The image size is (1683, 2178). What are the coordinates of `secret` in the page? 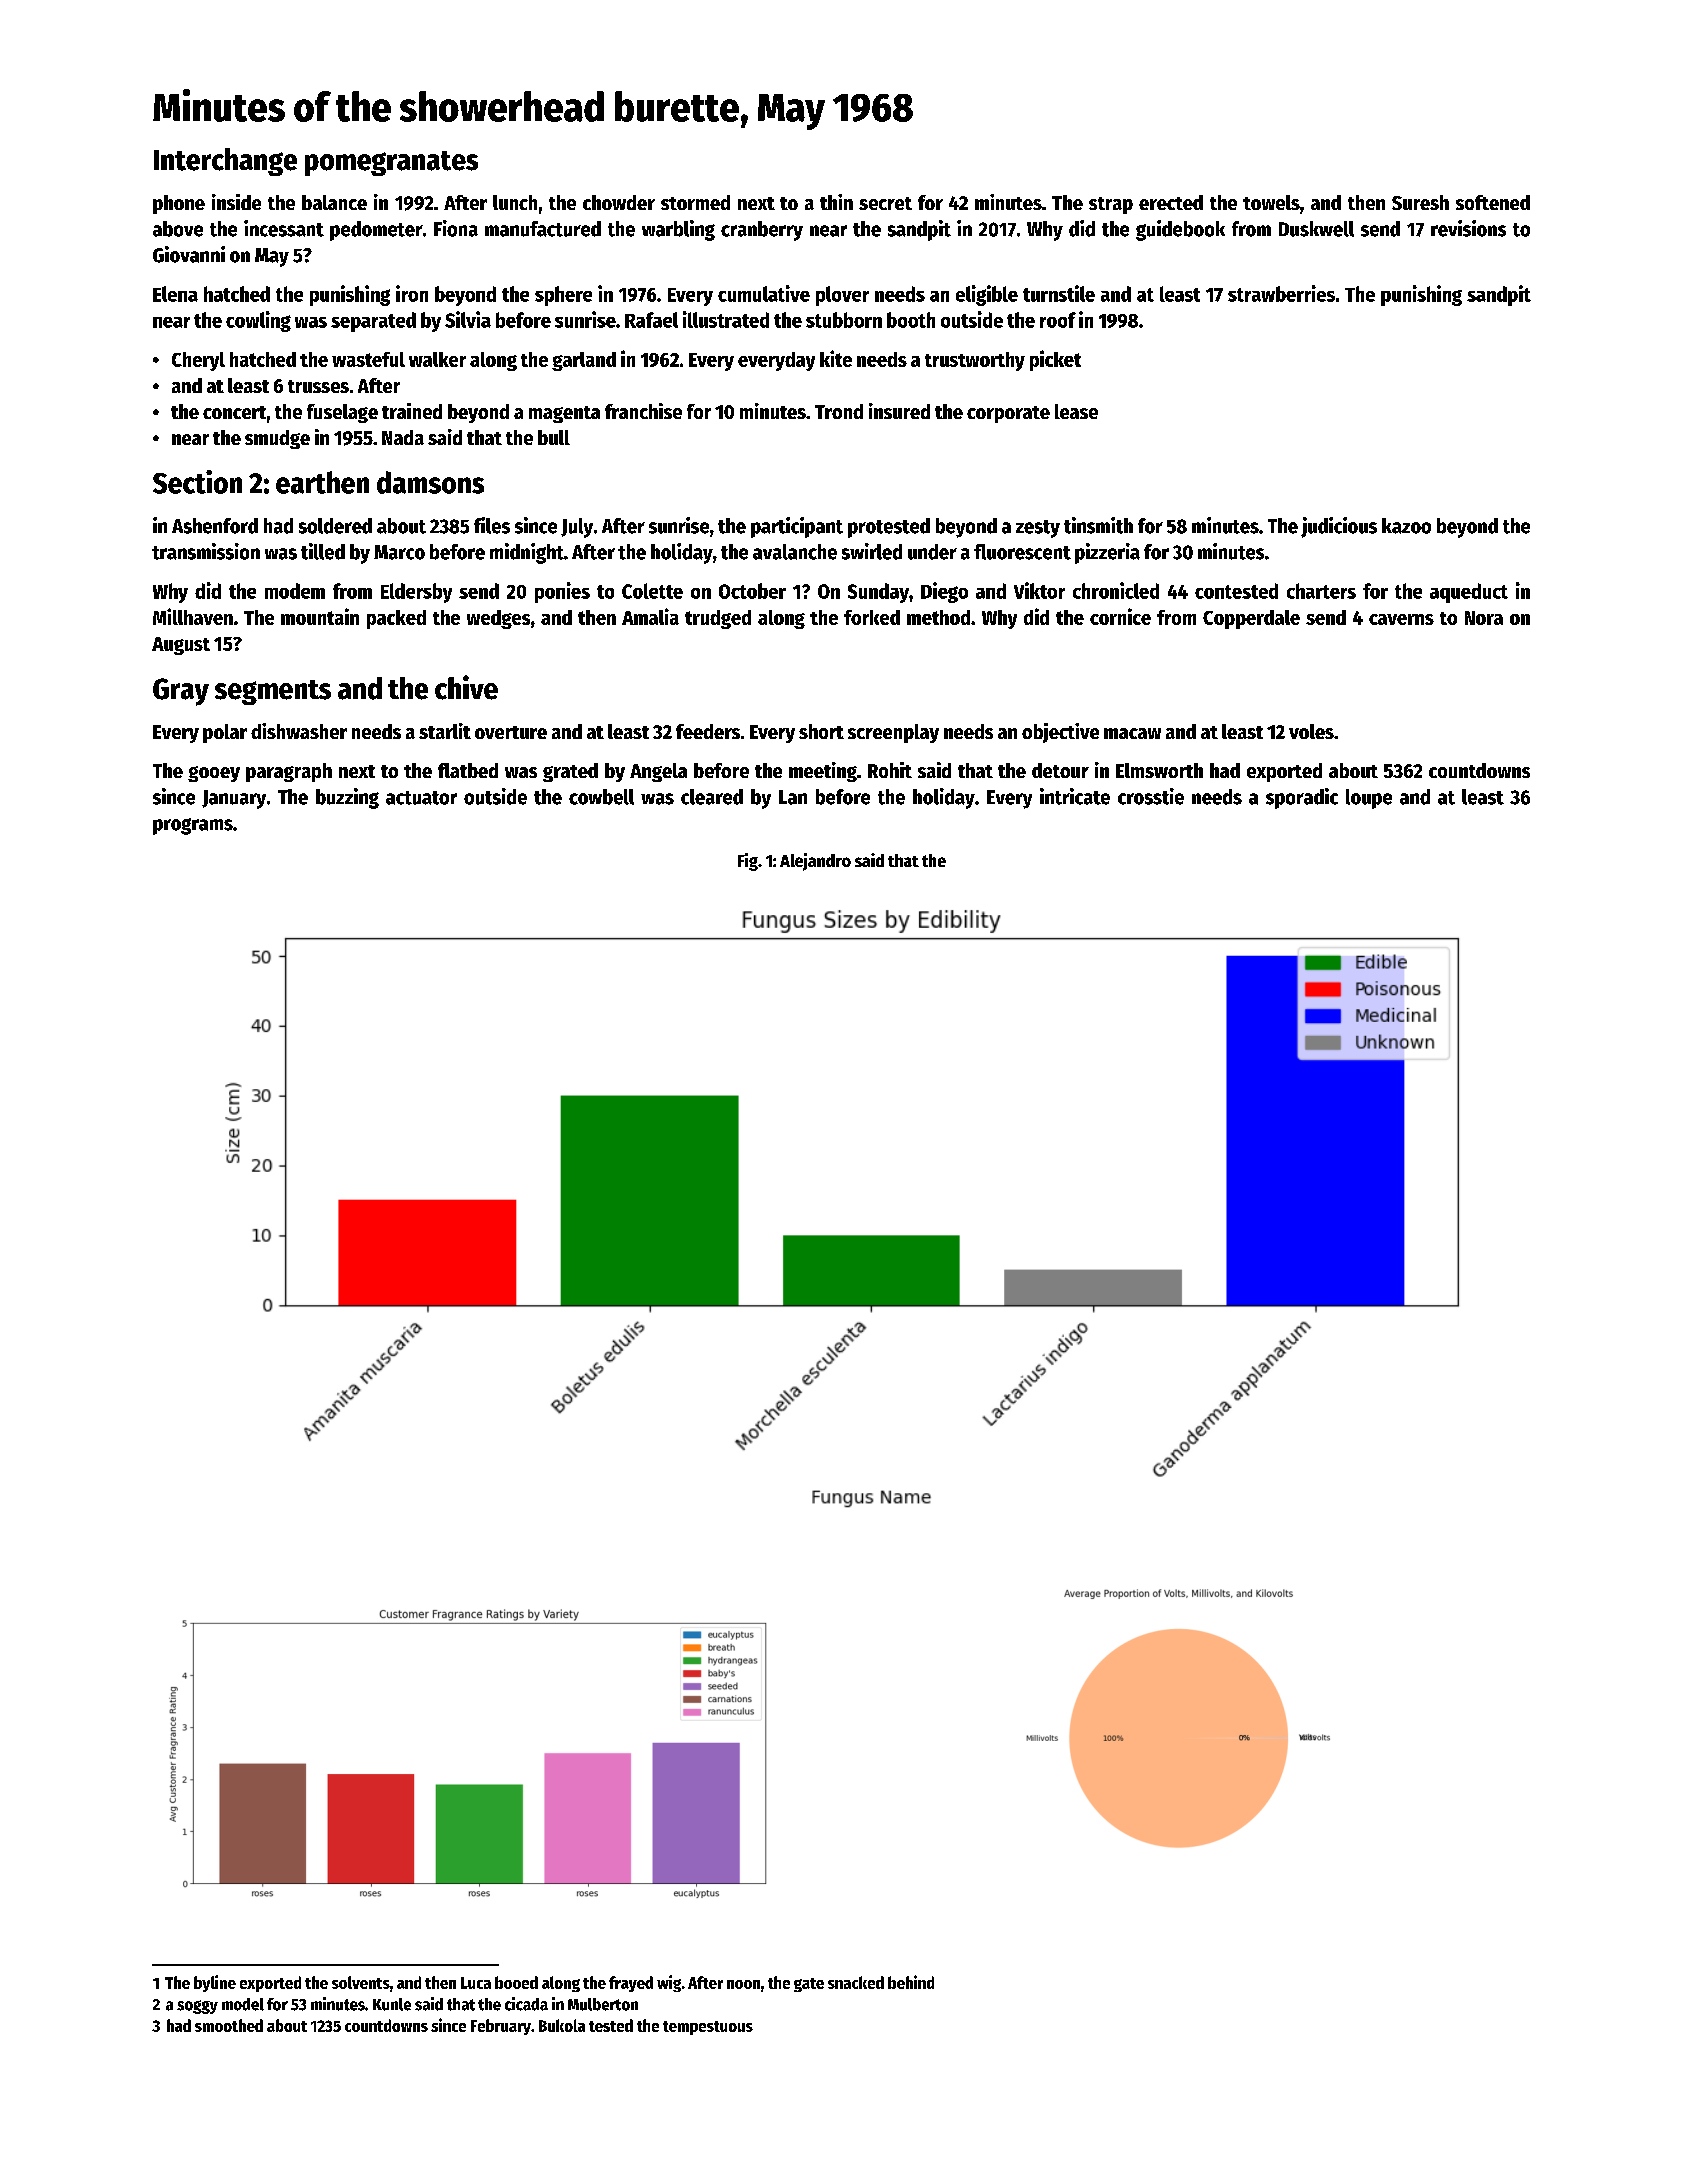 It's located at (885, 203).
